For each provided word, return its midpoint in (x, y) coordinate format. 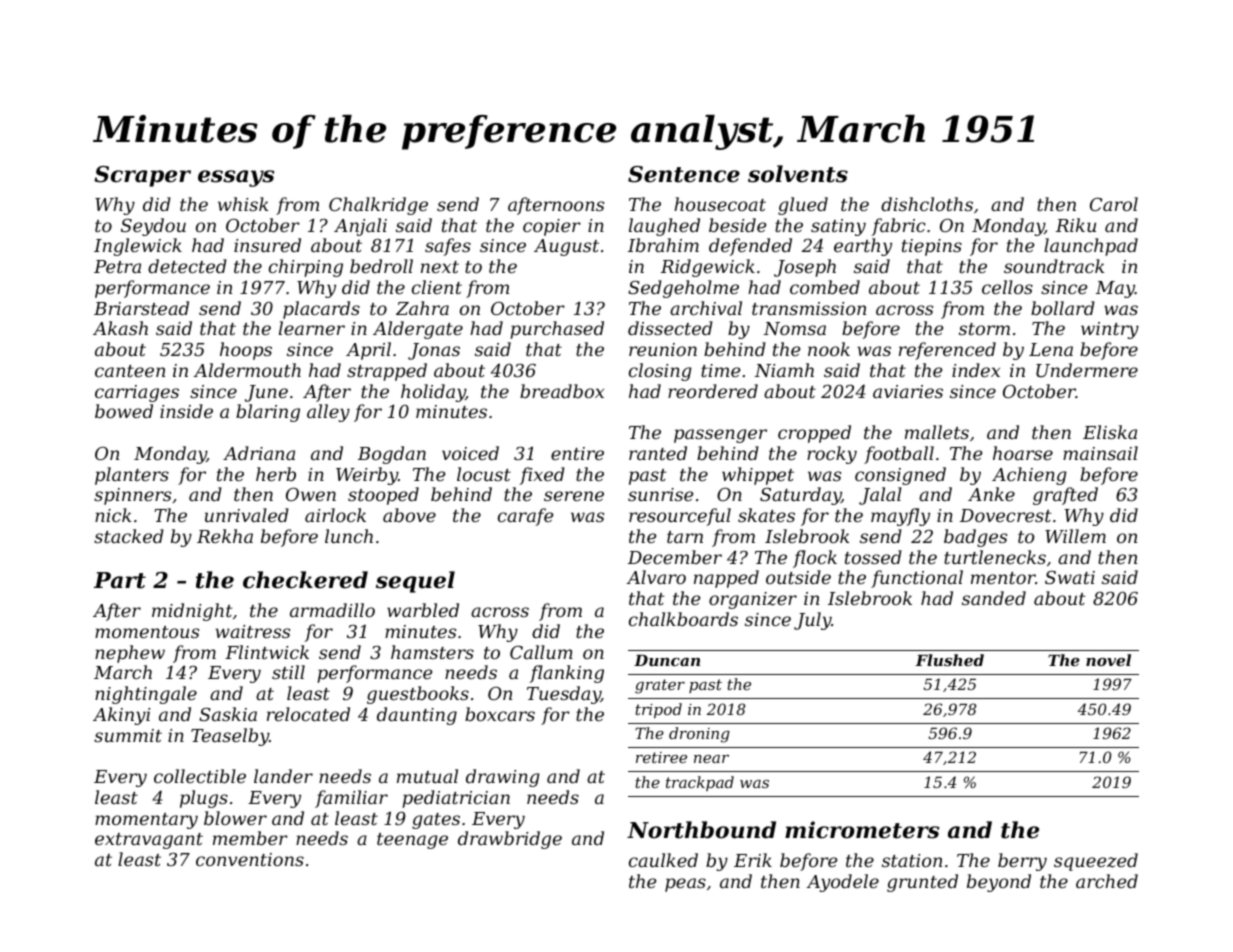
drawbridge (510, 840)
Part (120, 580)
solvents (798, 174)
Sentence (684, 174)
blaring (268, 413)
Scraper (142, 176)
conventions (250, 859)
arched (1107, 881)
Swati (1070, 577)
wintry (1110, 330)
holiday (433, 393)
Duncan (667, 660)
